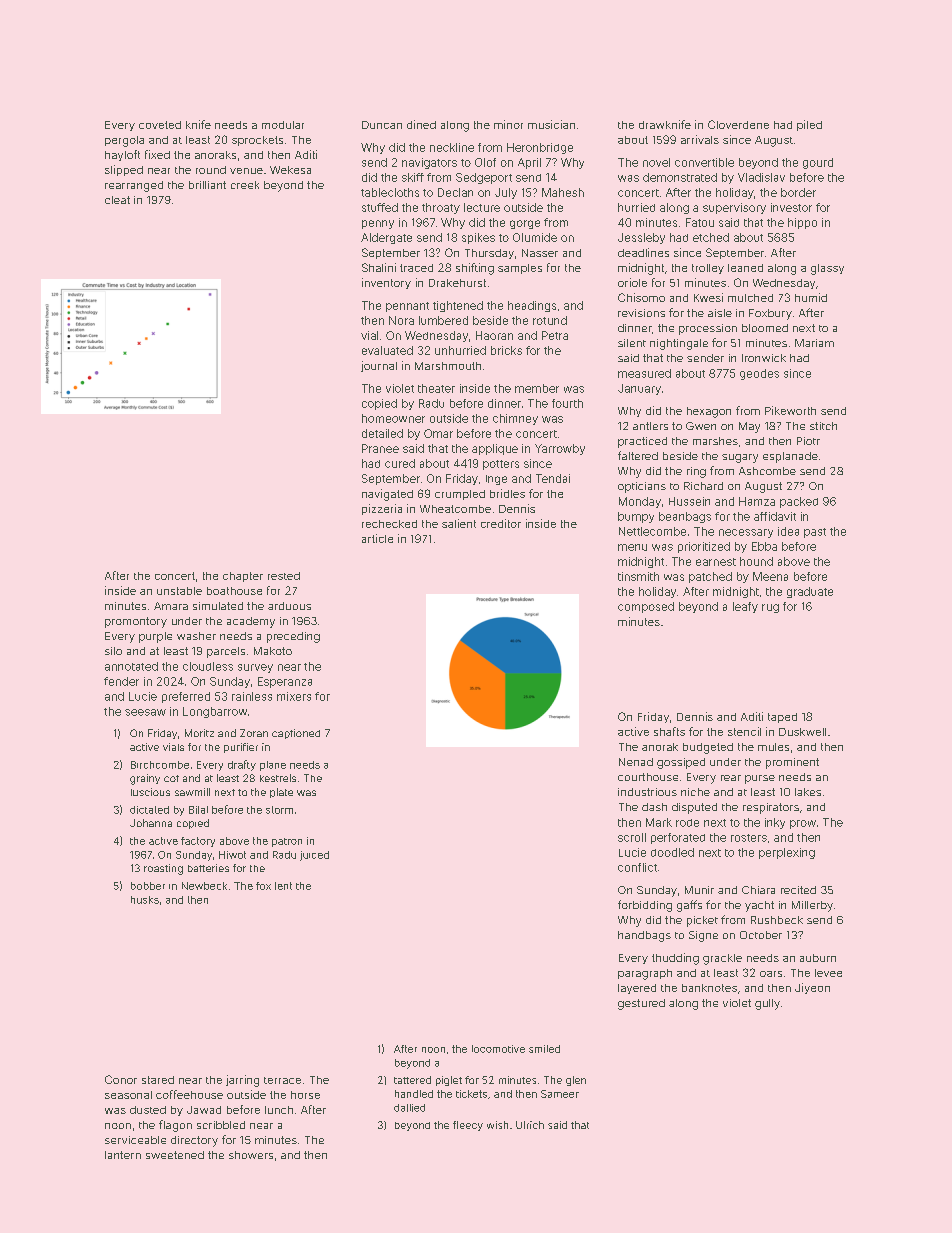  Describe the element at coordinates (421, 124) in the screenshot. I see `dined` at that location.
